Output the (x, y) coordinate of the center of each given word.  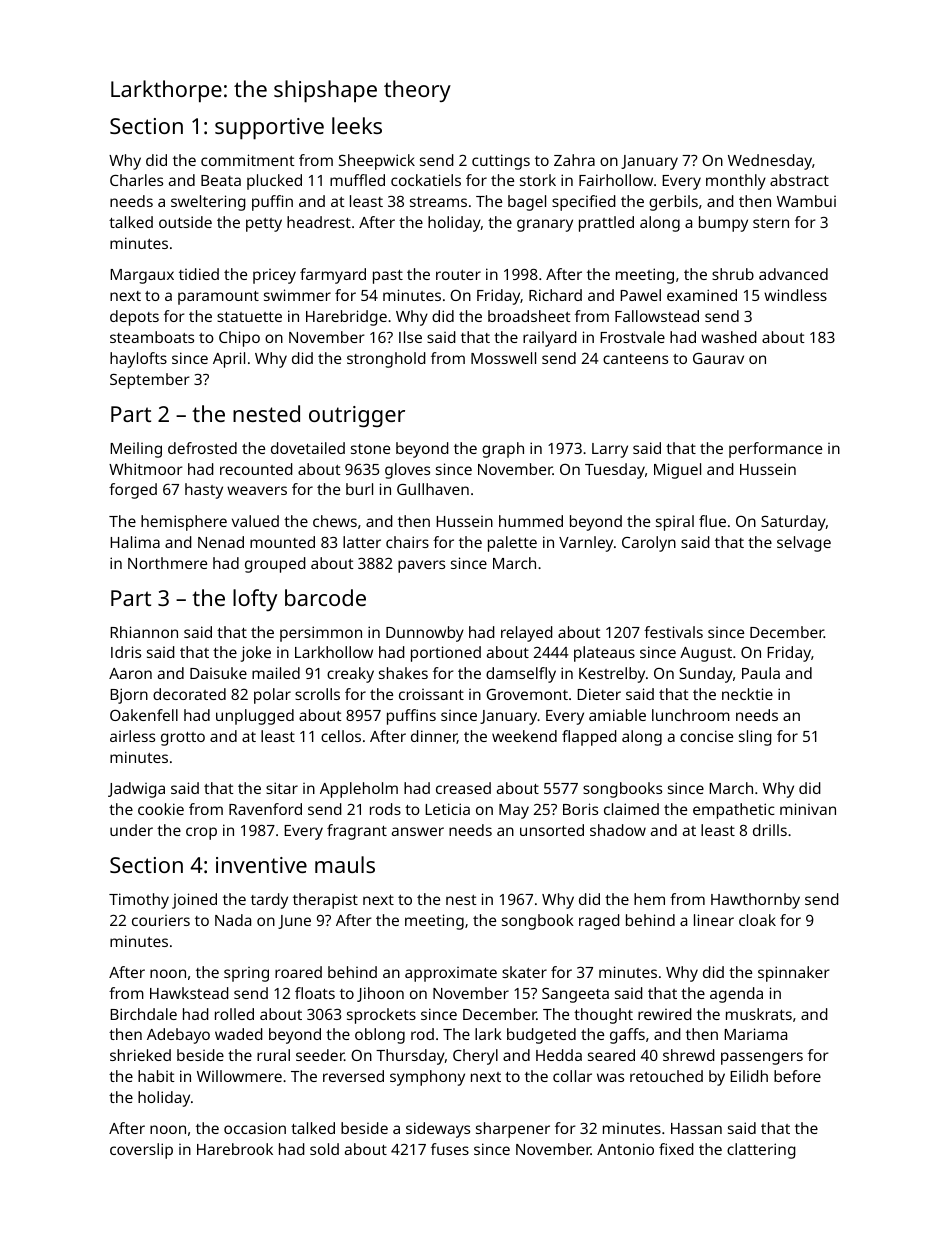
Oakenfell (144, 715)
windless (795, 295)
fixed (676, 1149)
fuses (450, 1149)
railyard (550, 339)
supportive (269, 129)
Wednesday (770, 162)
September (150, 381)
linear (714, 920)
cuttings (501, 162)
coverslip (141, 1151)
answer (418, 831)
